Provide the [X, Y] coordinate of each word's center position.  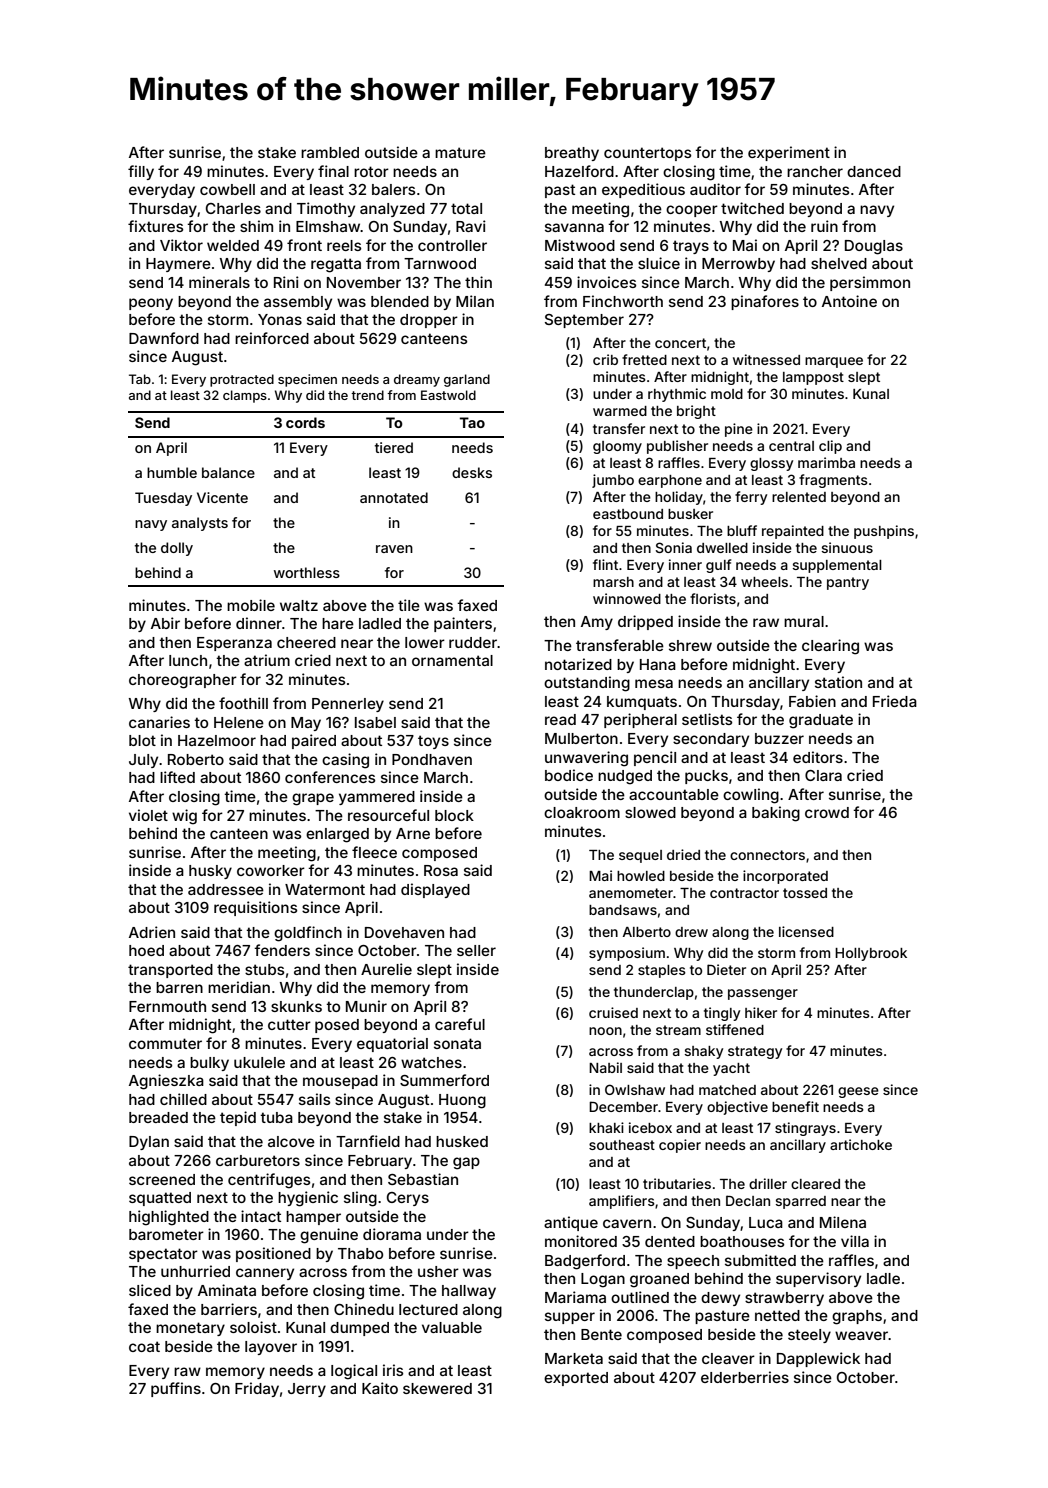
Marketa [574, 1358]
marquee [834, 362]
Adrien [152, 932]
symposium [627, 954]
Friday [257, 1389]
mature [460, 152]
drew [691, 932]
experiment [789, 153]
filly [141, 172]
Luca [766, 1222]
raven [394, 549]
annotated [394, 497]
